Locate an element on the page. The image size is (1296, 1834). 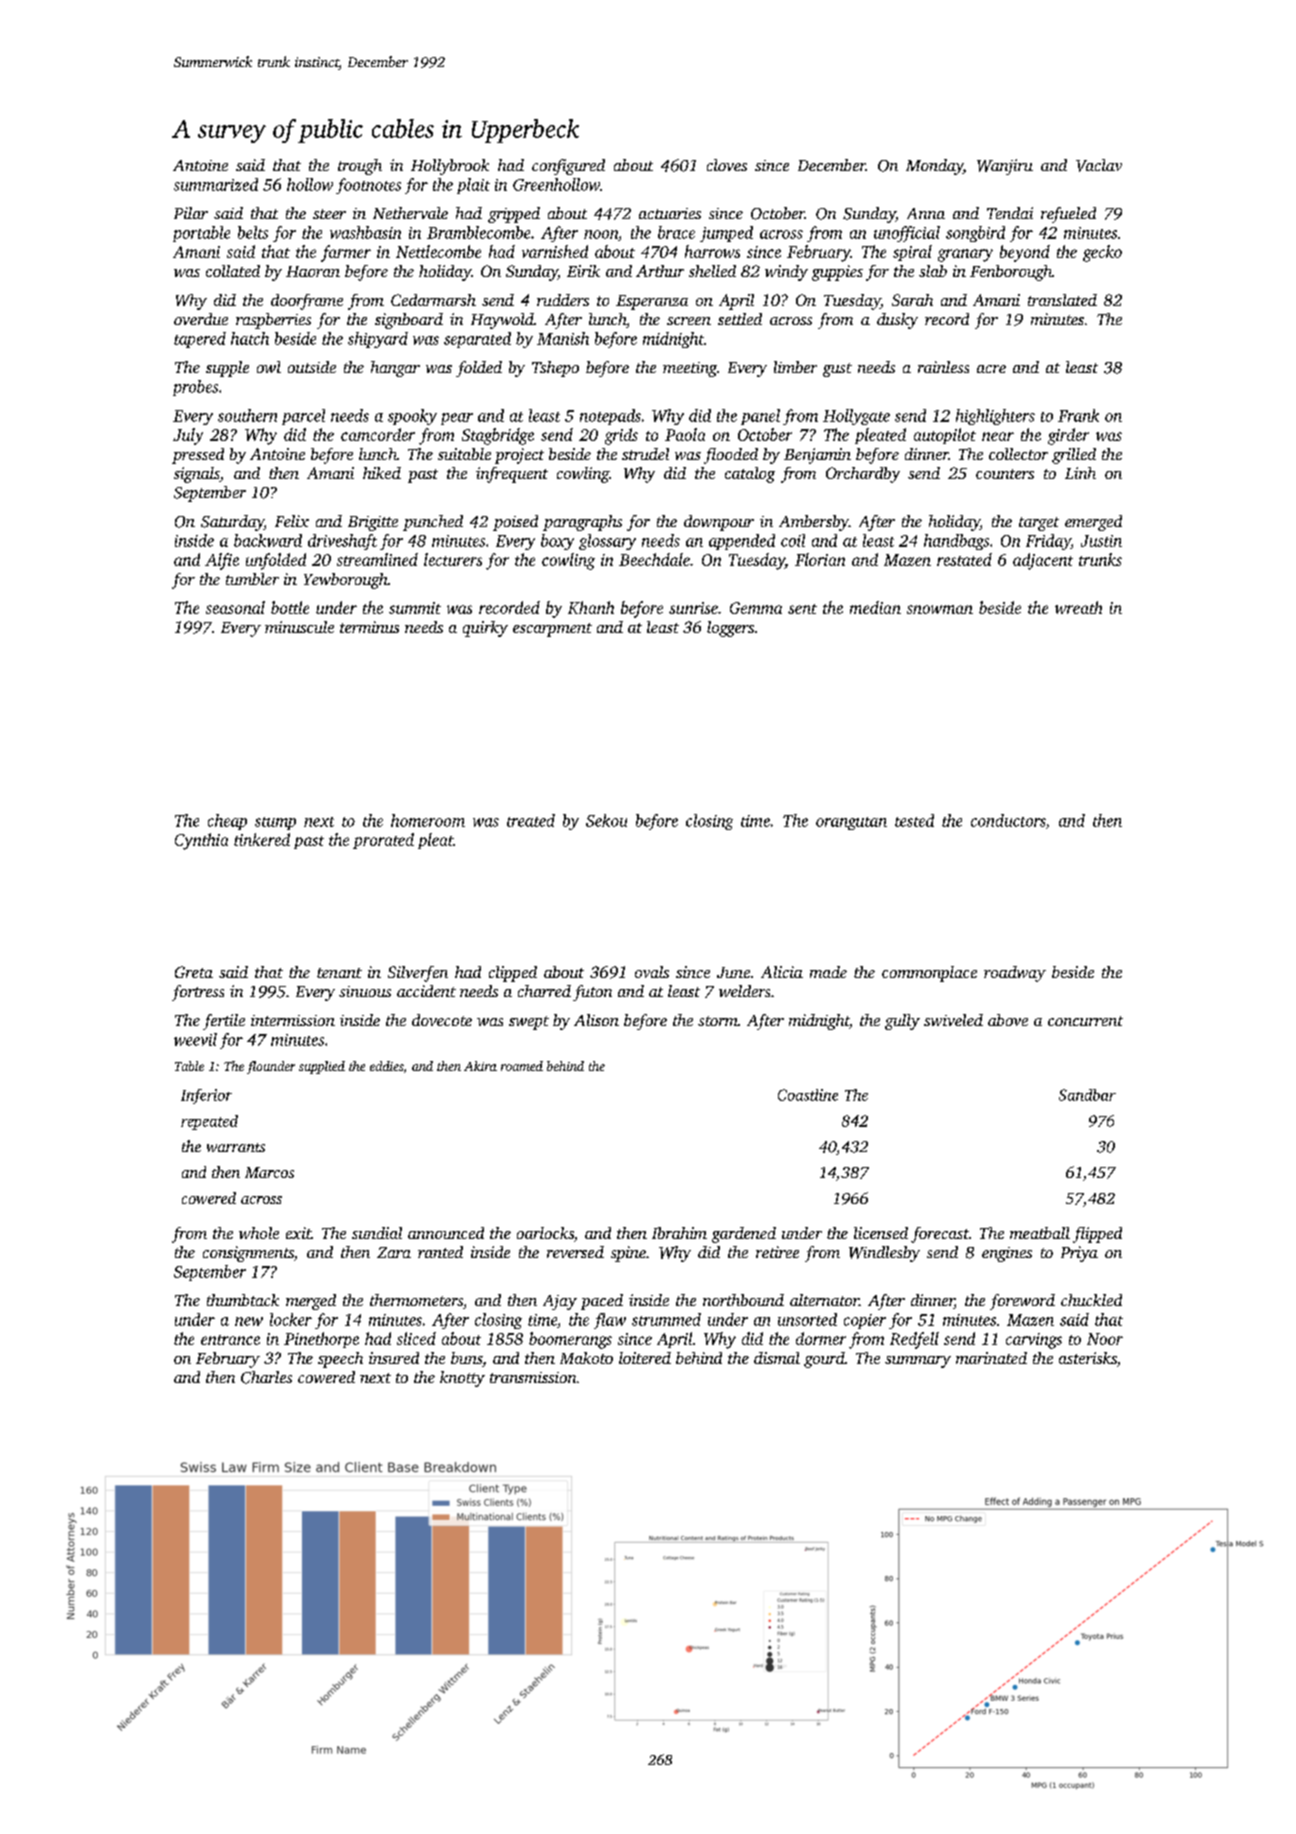
Hollybrook is located at coordinates (450, 167).
